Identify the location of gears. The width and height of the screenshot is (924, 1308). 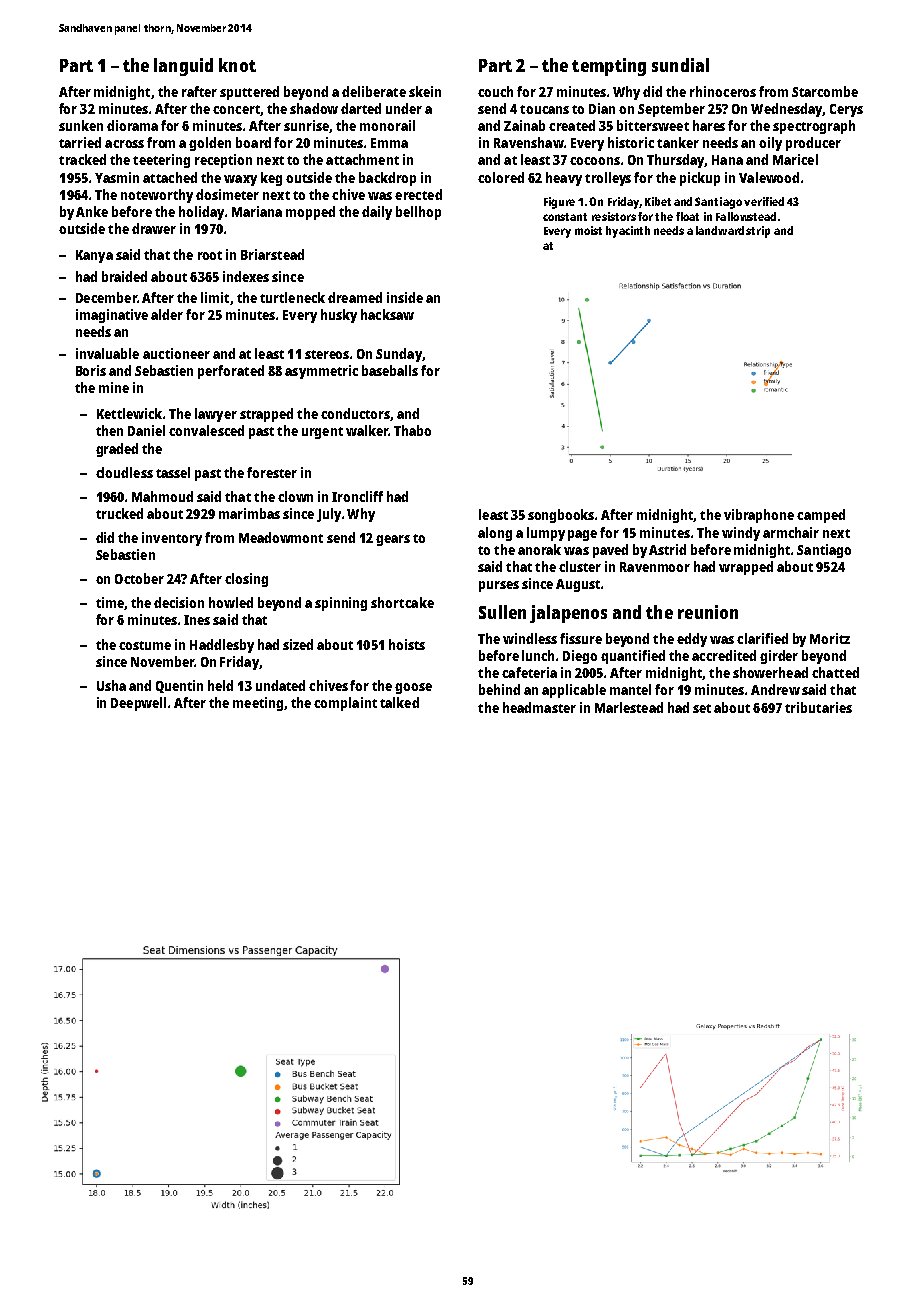
(393, 540).
